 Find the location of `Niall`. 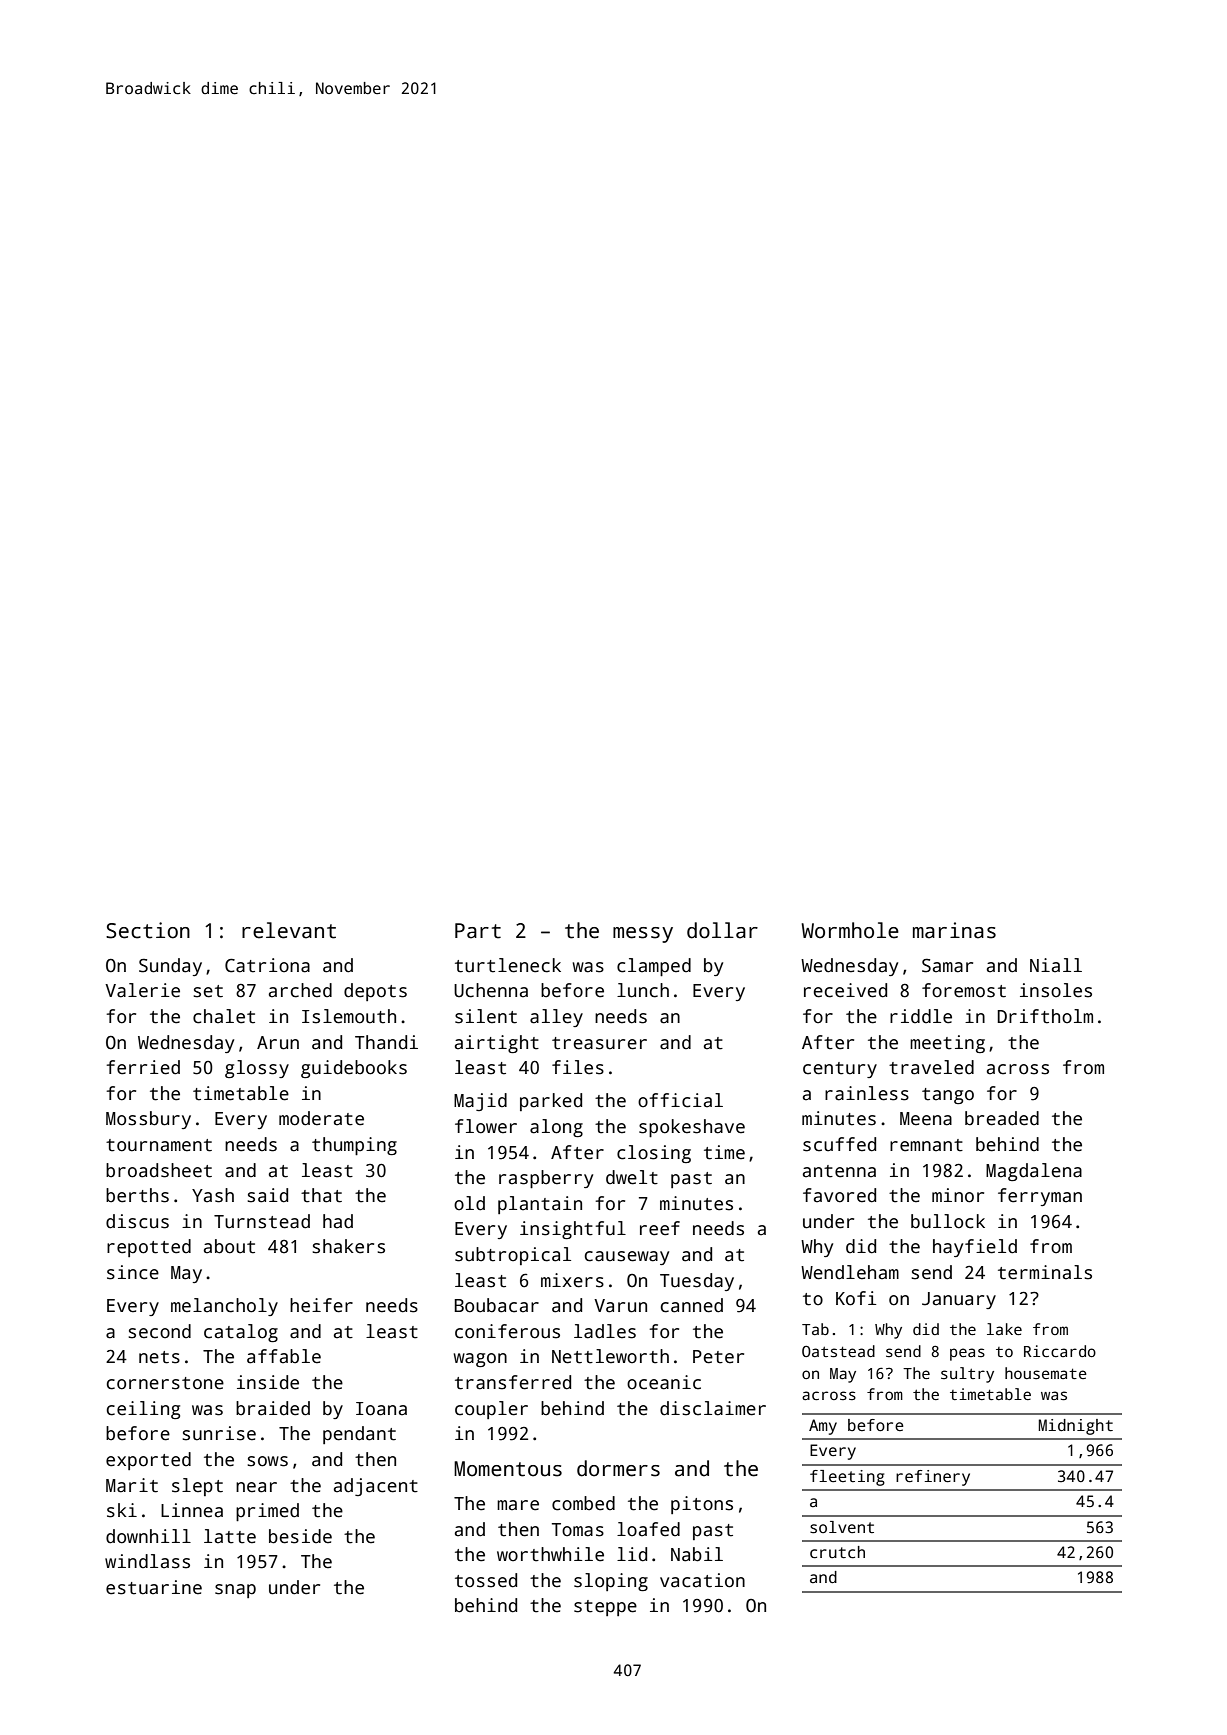

Niall is located at coordinates (1056, 965).
